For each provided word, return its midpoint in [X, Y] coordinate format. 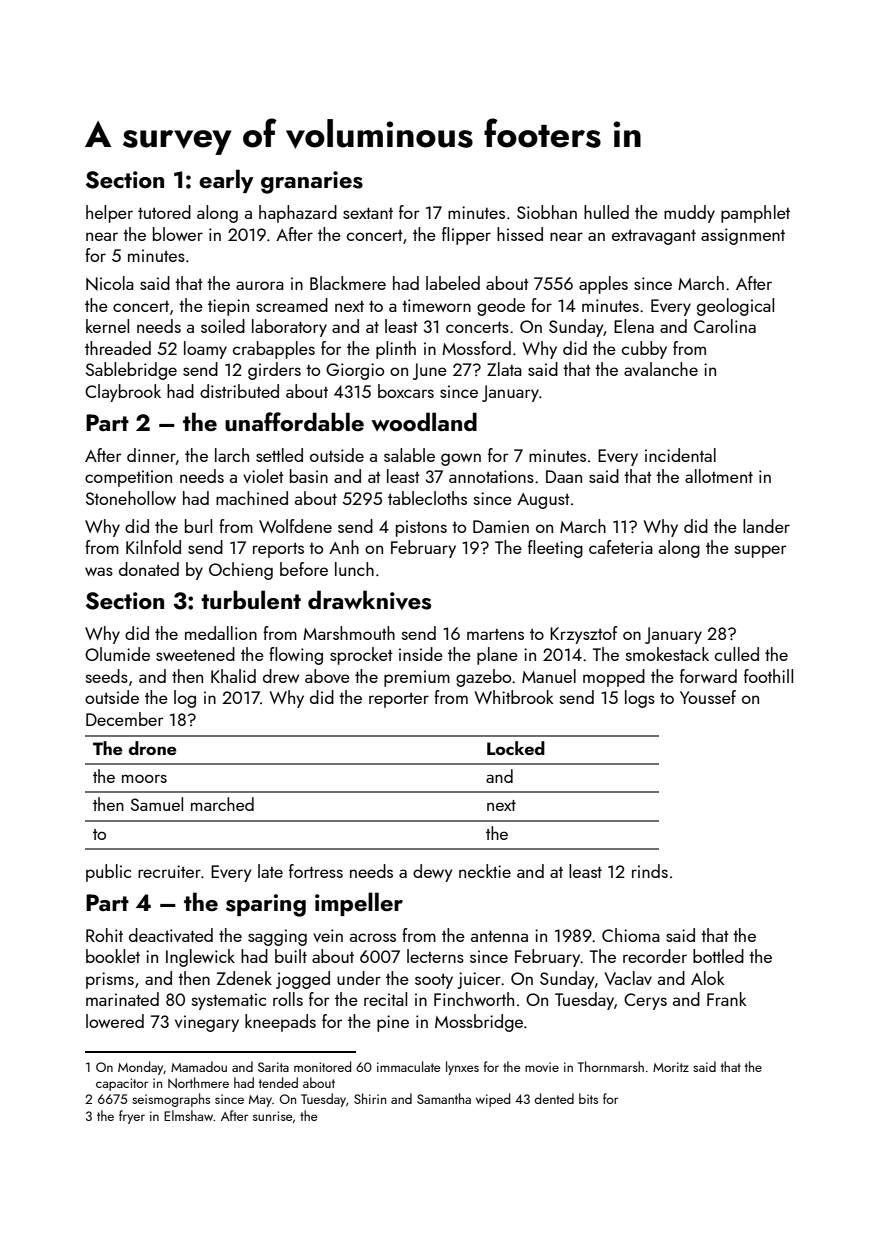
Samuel [157, 804]
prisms [110, 980]
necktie [485, 871]
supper [760, 551]
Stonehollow [131, 498]
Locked [516, 748]
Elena [634, 326]
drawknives [369, 600]
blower [178, 234]
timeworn [436, 305]
